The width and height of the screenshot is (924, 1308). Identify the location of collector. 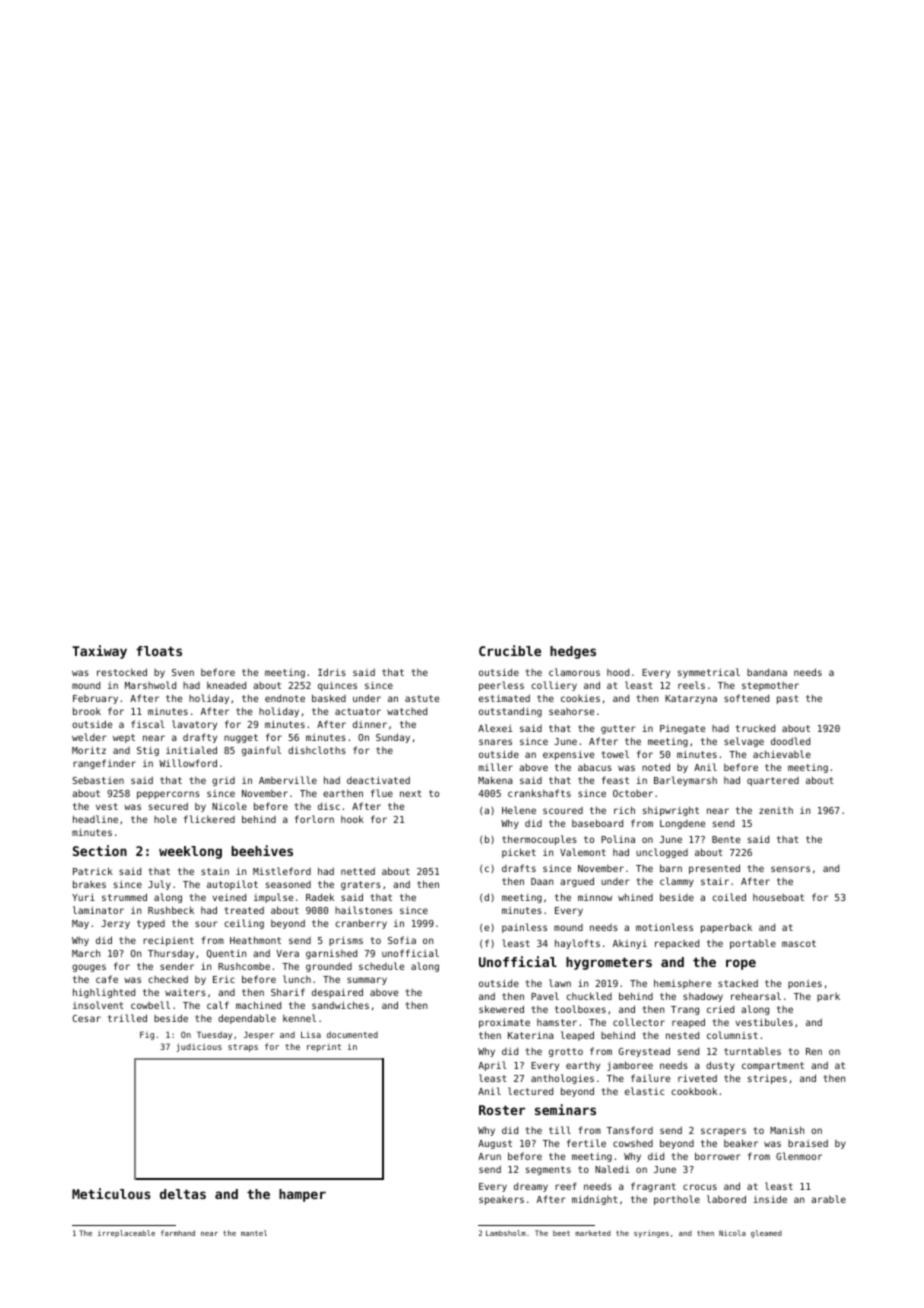
(639, 1022).
